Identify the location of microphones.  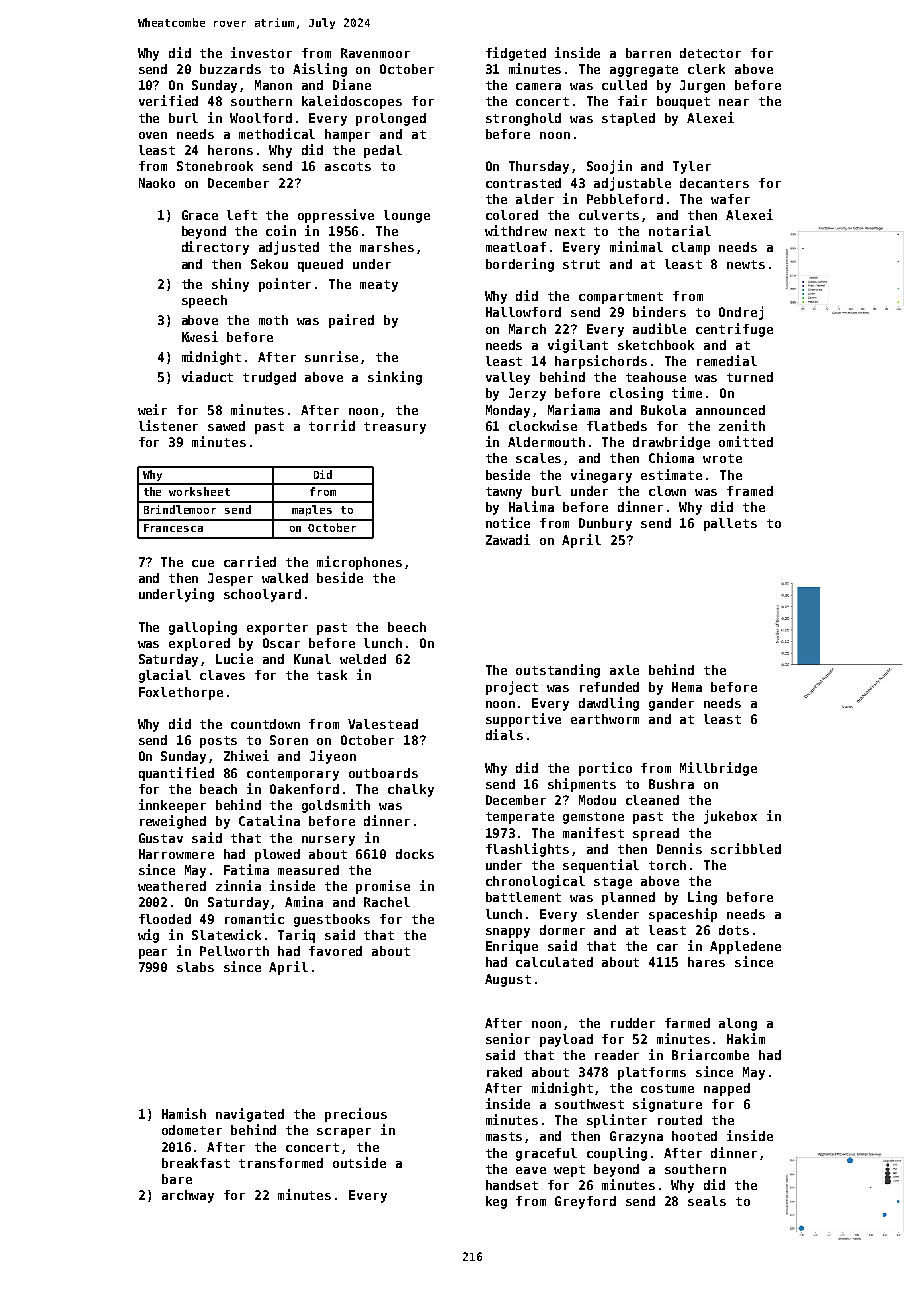
(359, 563).
